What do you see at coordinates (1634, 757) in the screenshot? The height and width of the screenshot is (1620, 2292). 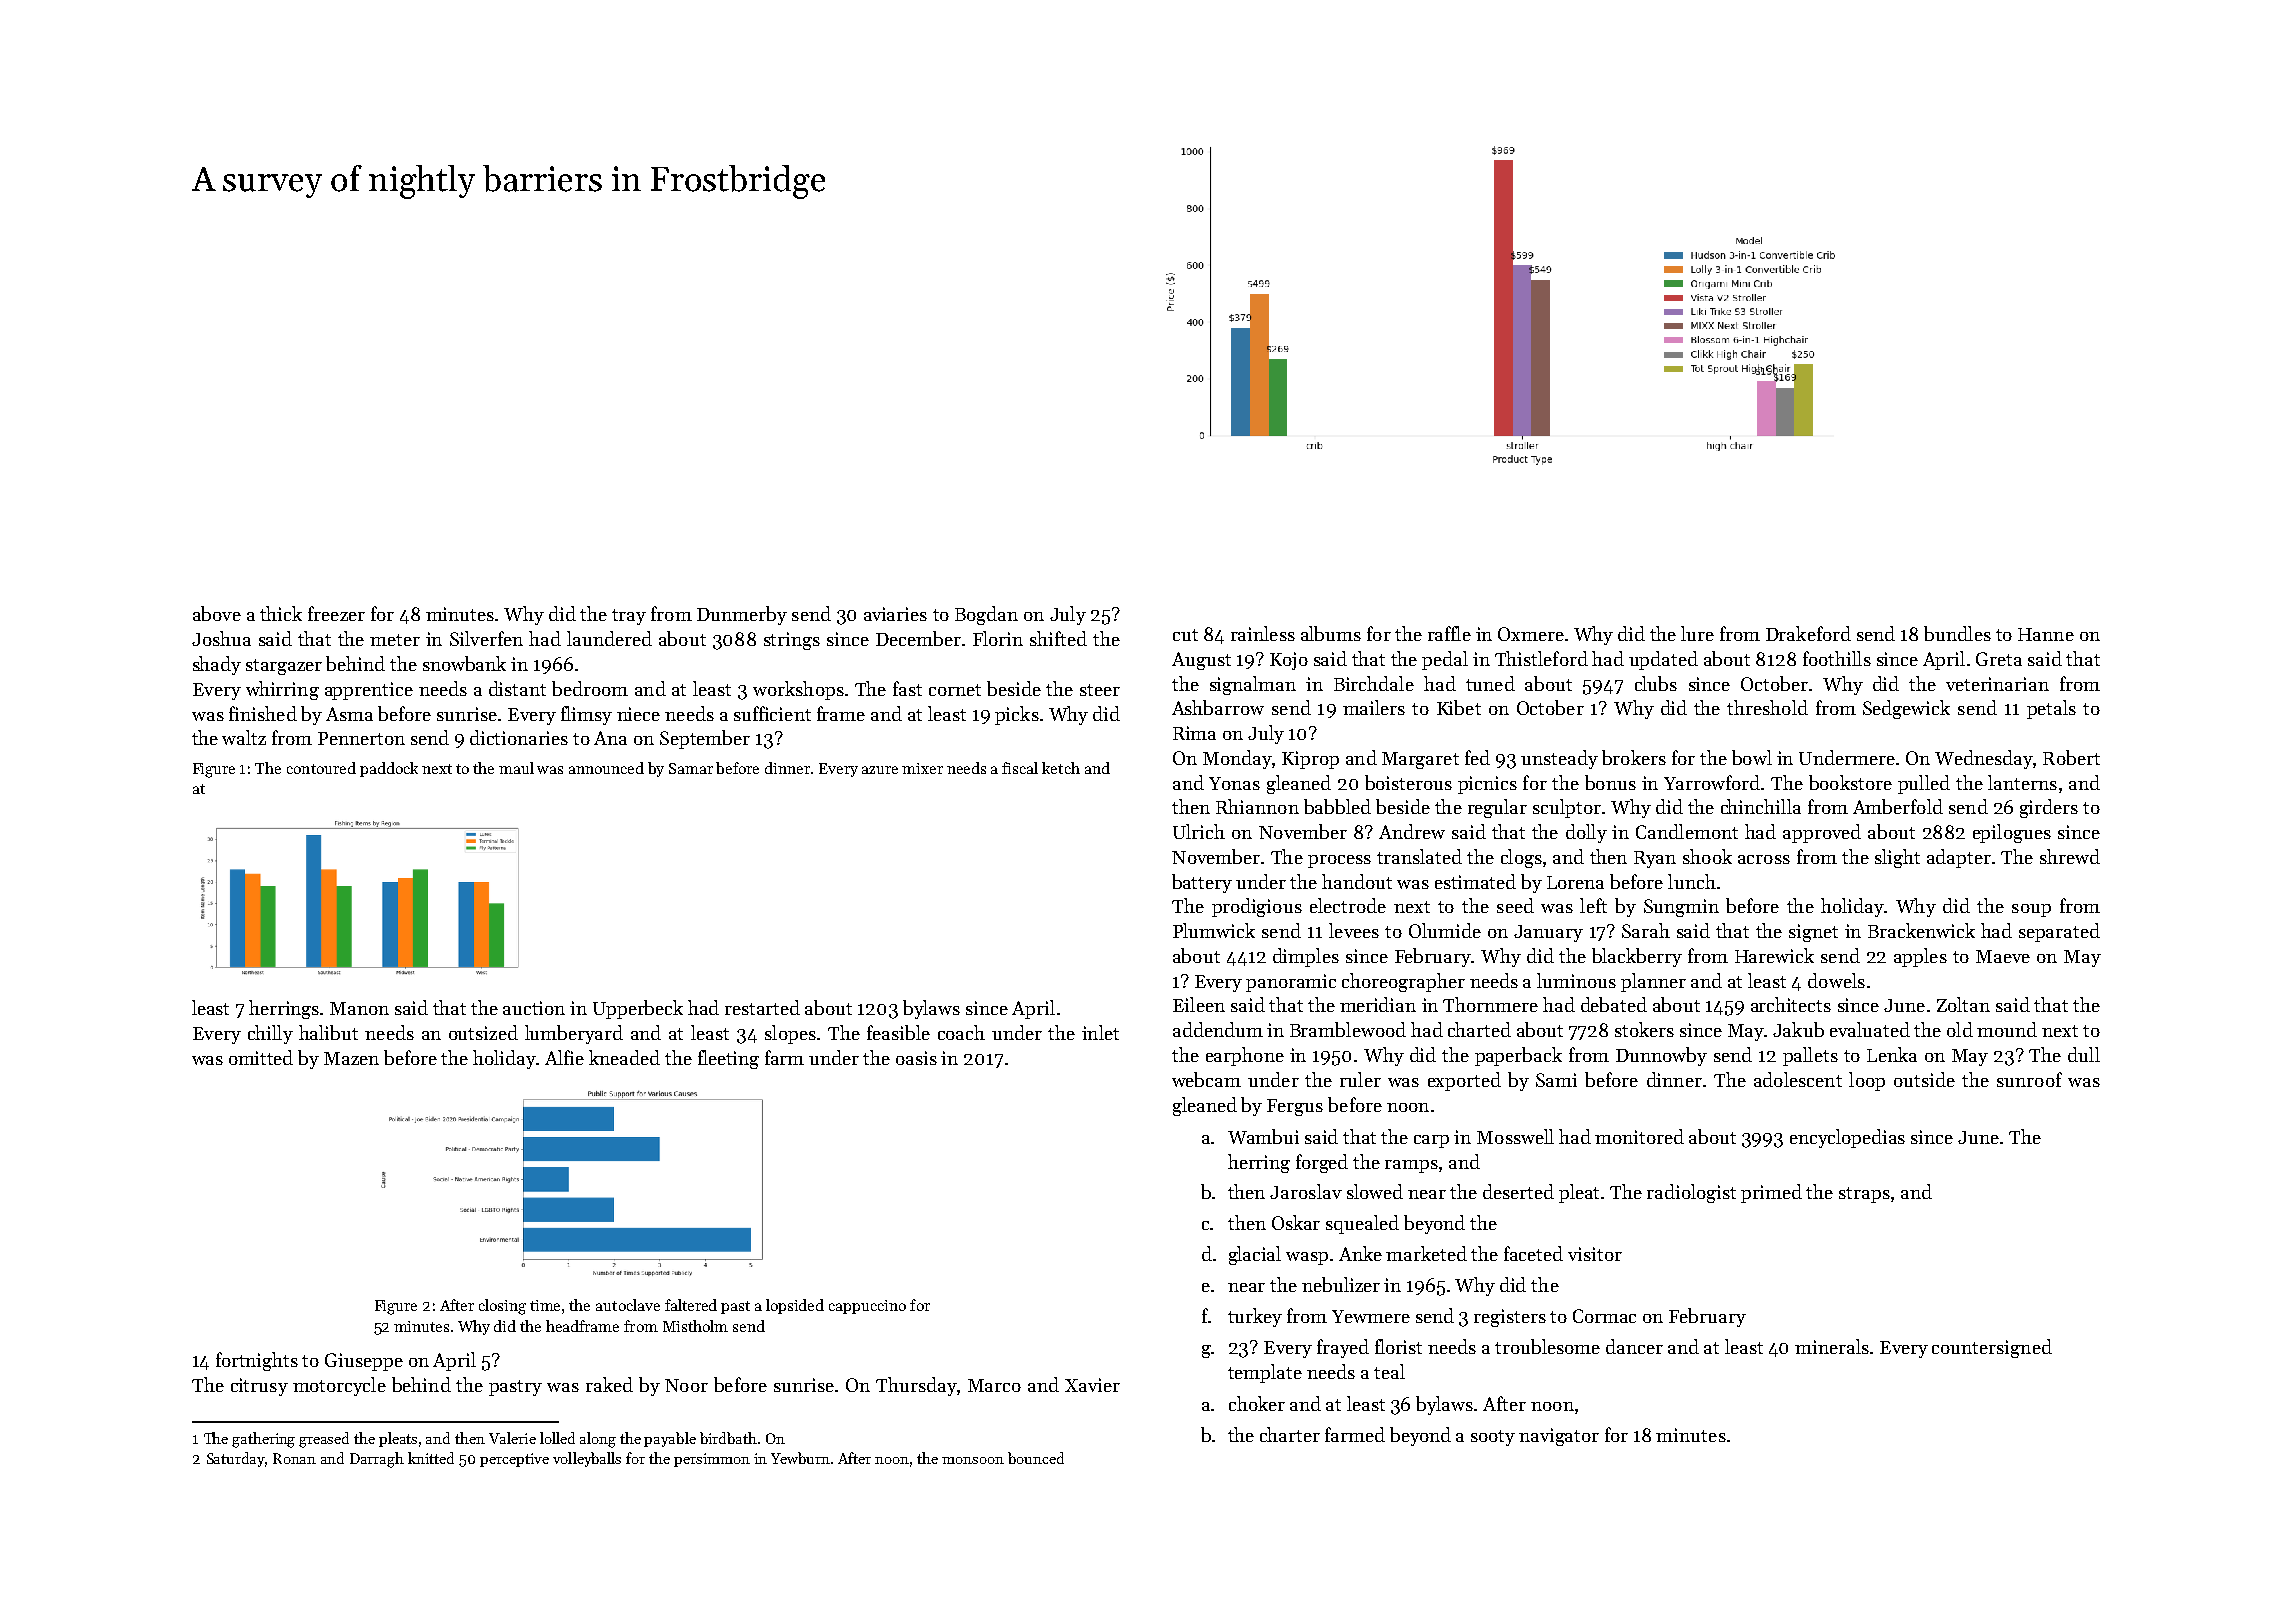 I see `brokers` at bounding box center [1634, 757].
